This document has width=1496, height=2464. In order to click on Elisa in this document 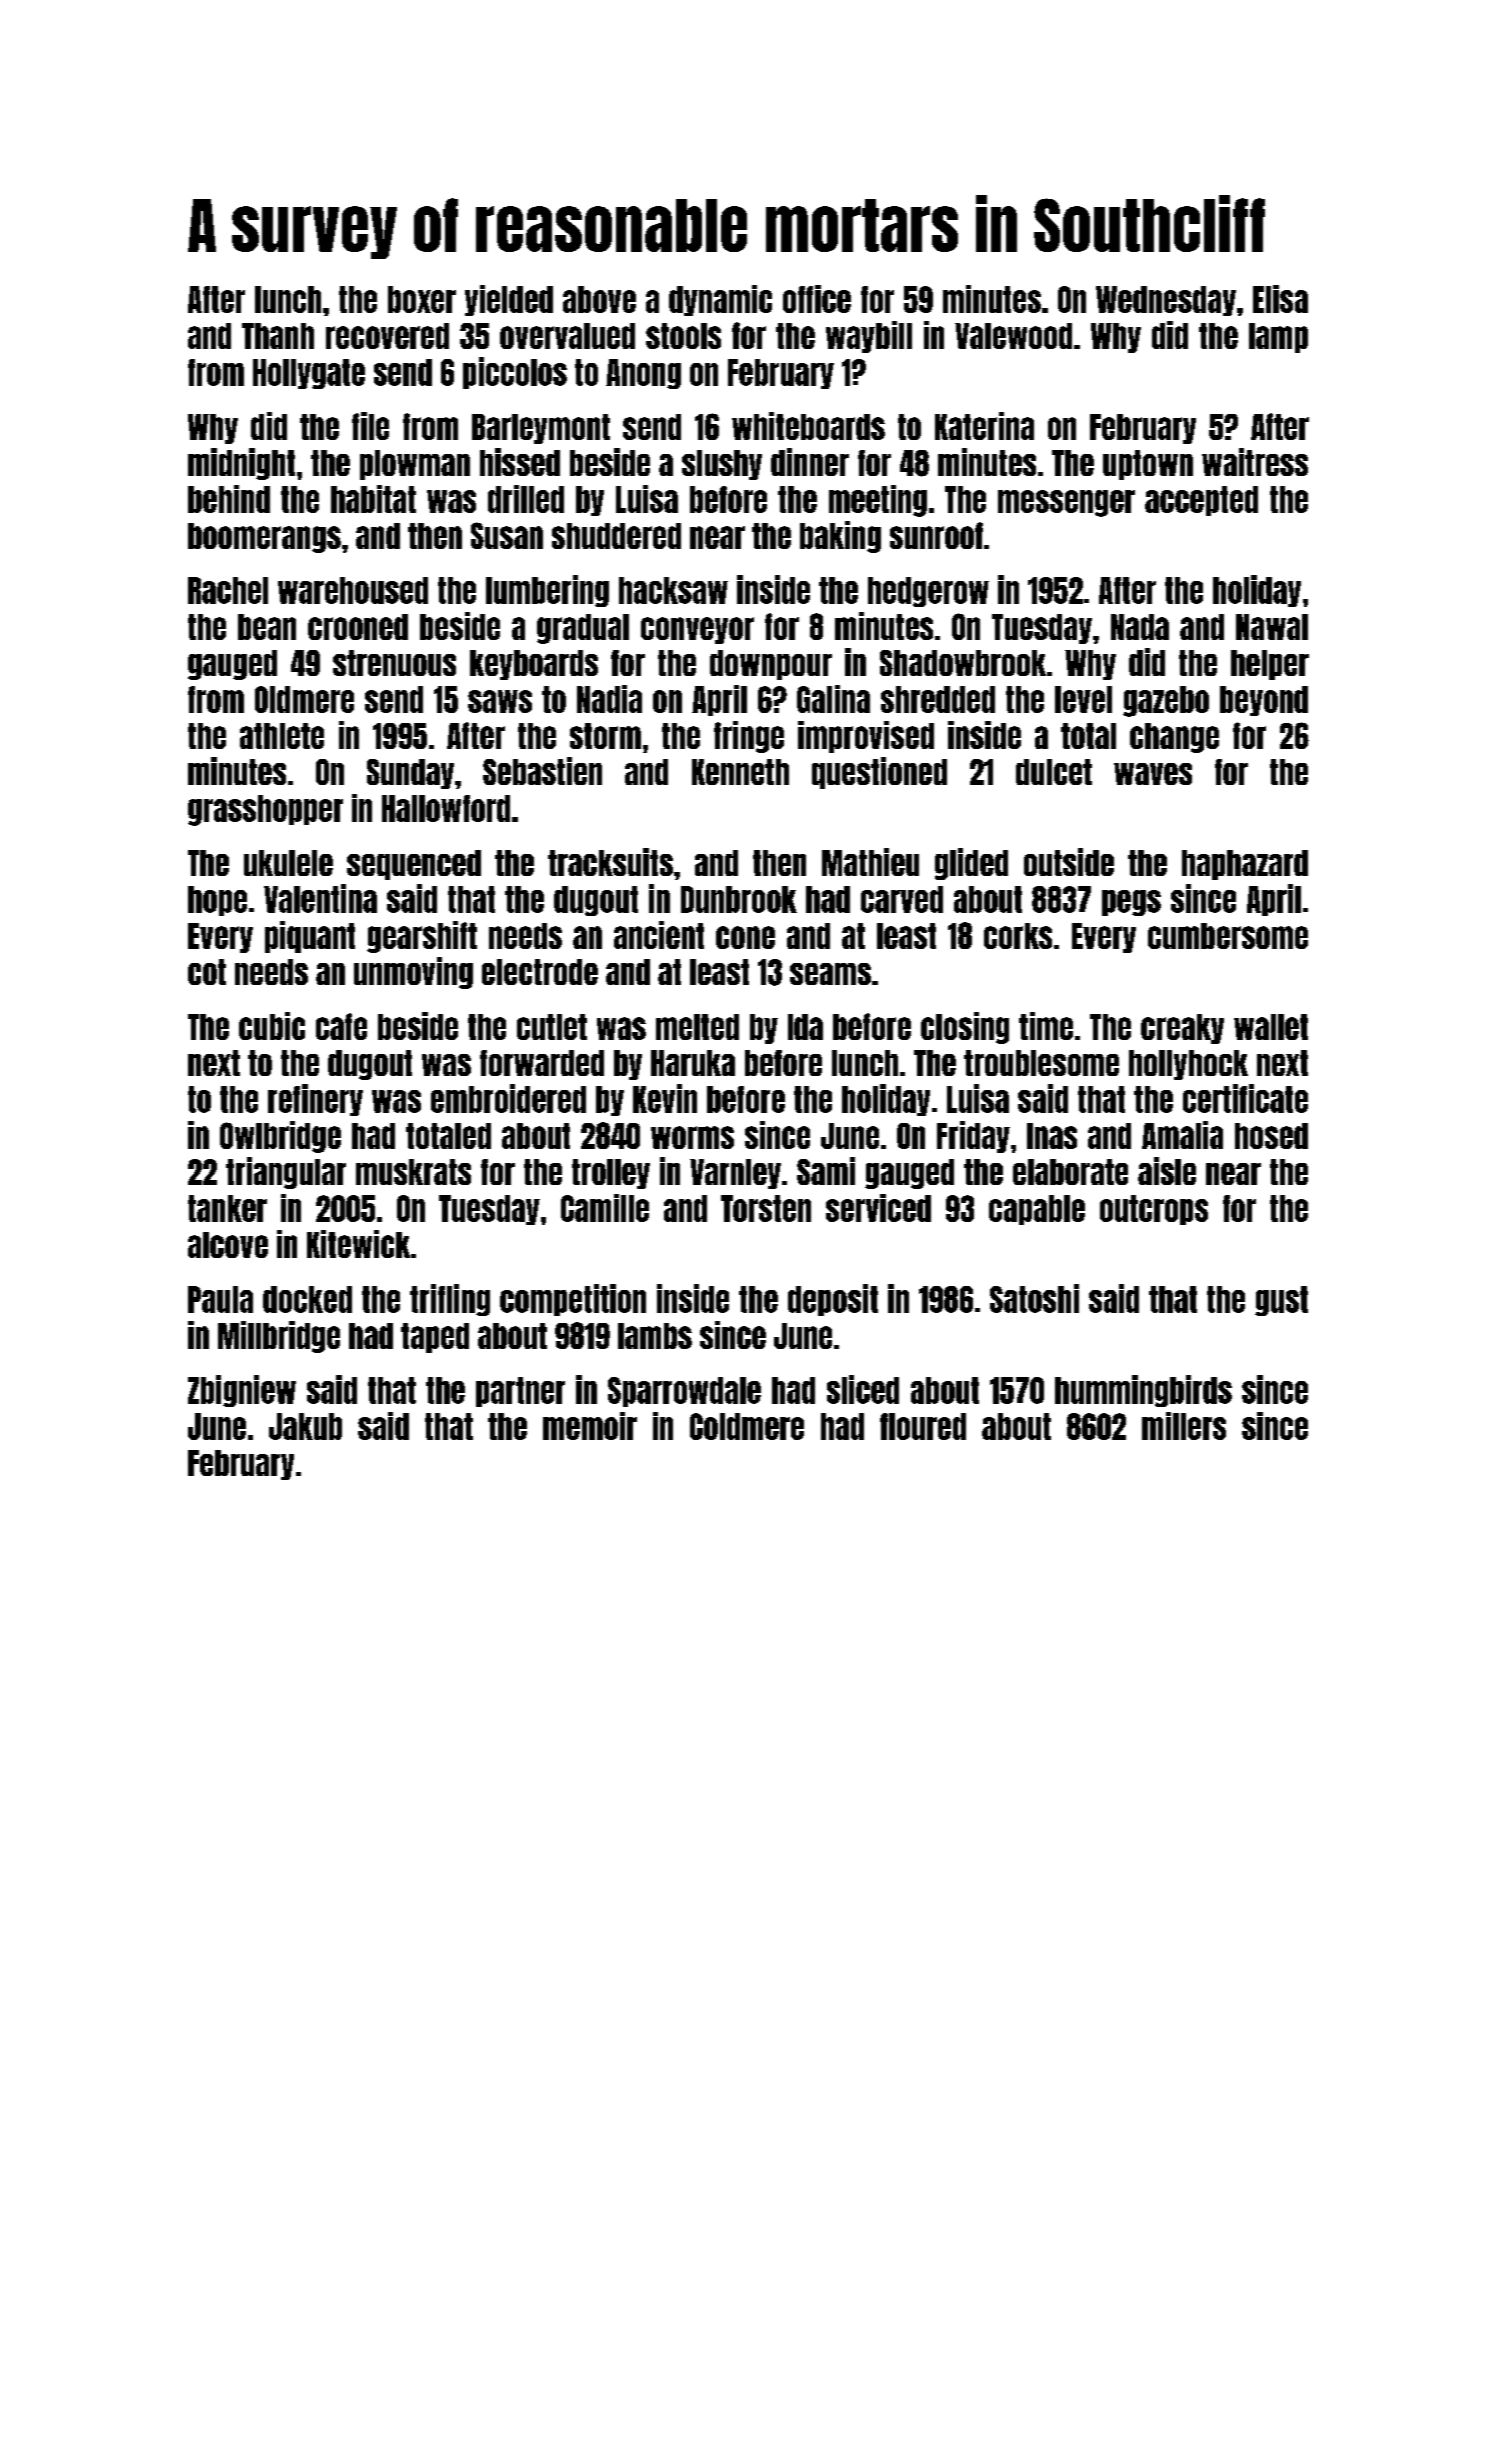, I will do `click(1280, 299)`.
